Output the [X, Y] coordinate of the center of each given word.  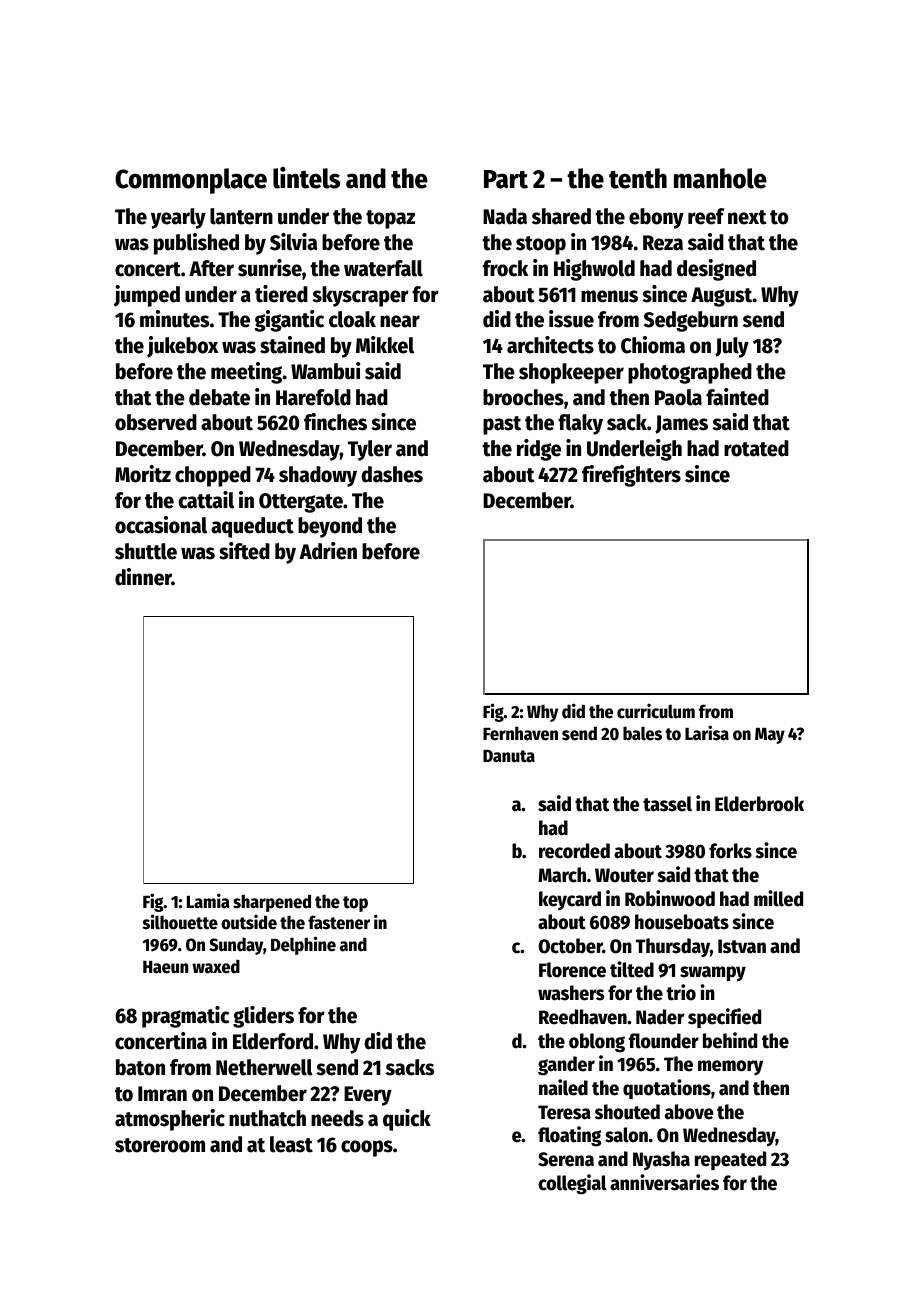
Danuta [509, 756]
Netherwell [264, 1067]
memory [730, 1067]
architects [550, 345]
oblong [597, 1043]
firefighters [631, 476]
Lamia [208, 901]
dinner [143, 577]
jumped [147, 296]
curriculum [656, 711]
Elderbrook [759, 804]
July [732, 347]
